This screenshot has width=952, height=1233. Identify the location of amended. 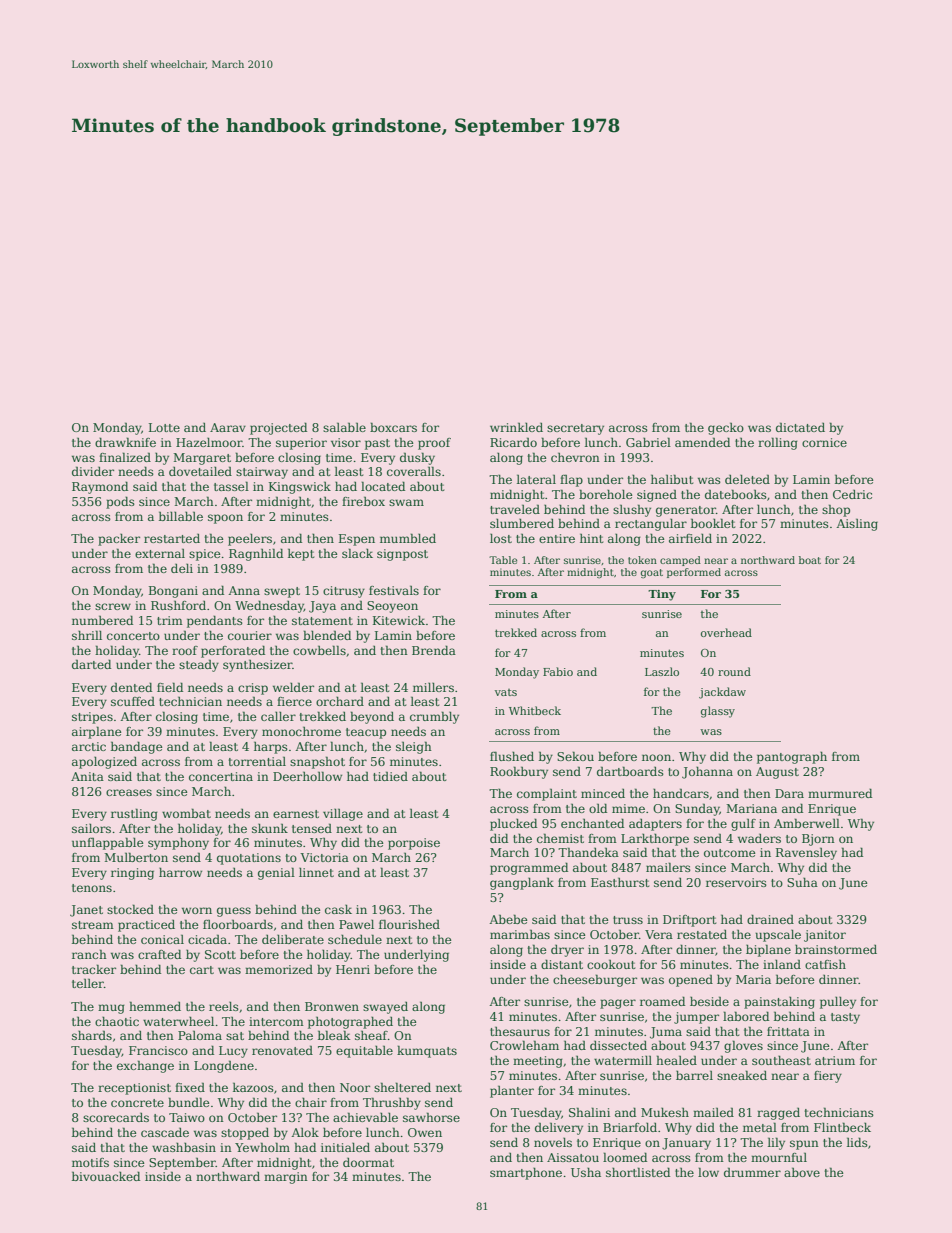
(702, 442).
